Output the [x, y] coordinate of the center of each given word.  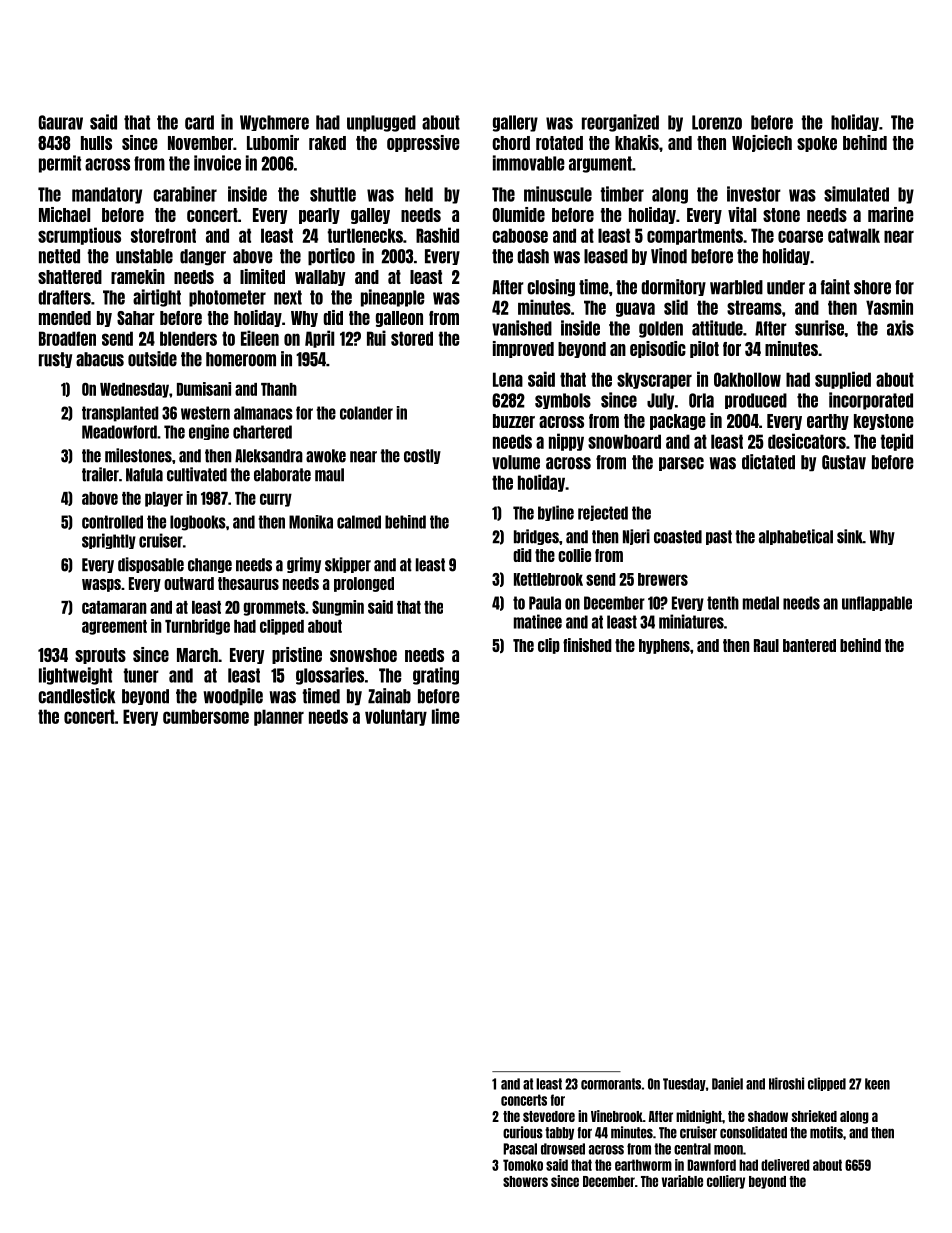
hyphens [664, 646]
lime [446, 716]
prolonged [364, 584]
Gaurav [61, 122]
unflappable [877, 603]
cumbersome [206, 716]
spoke [817, 144]
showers [525, 1181]
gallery [515, 123]
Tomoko [523, 1165]
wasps [101, 585]
